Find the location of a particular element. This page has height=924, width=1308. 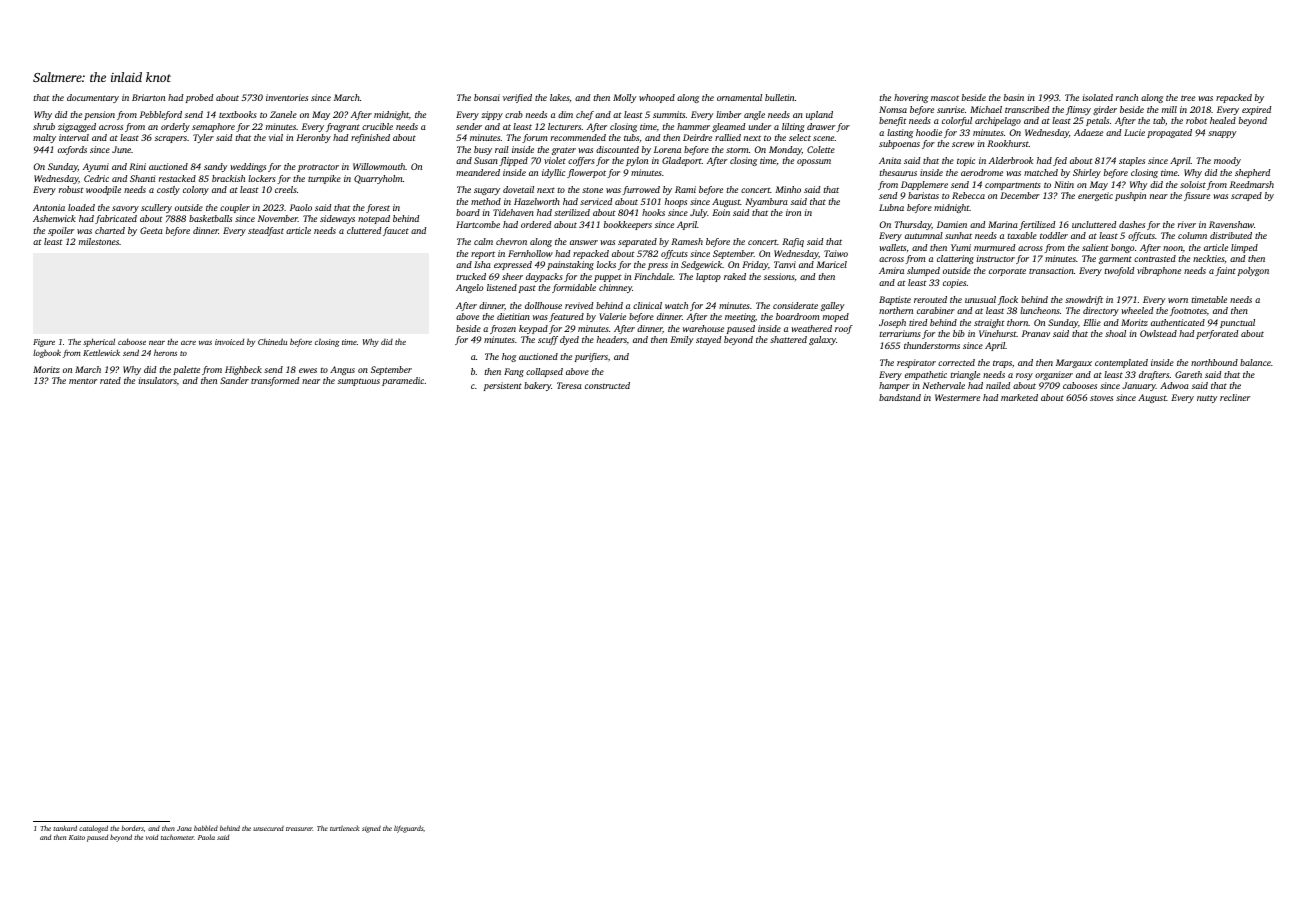

tankard is located at coordinates (65, 828).
